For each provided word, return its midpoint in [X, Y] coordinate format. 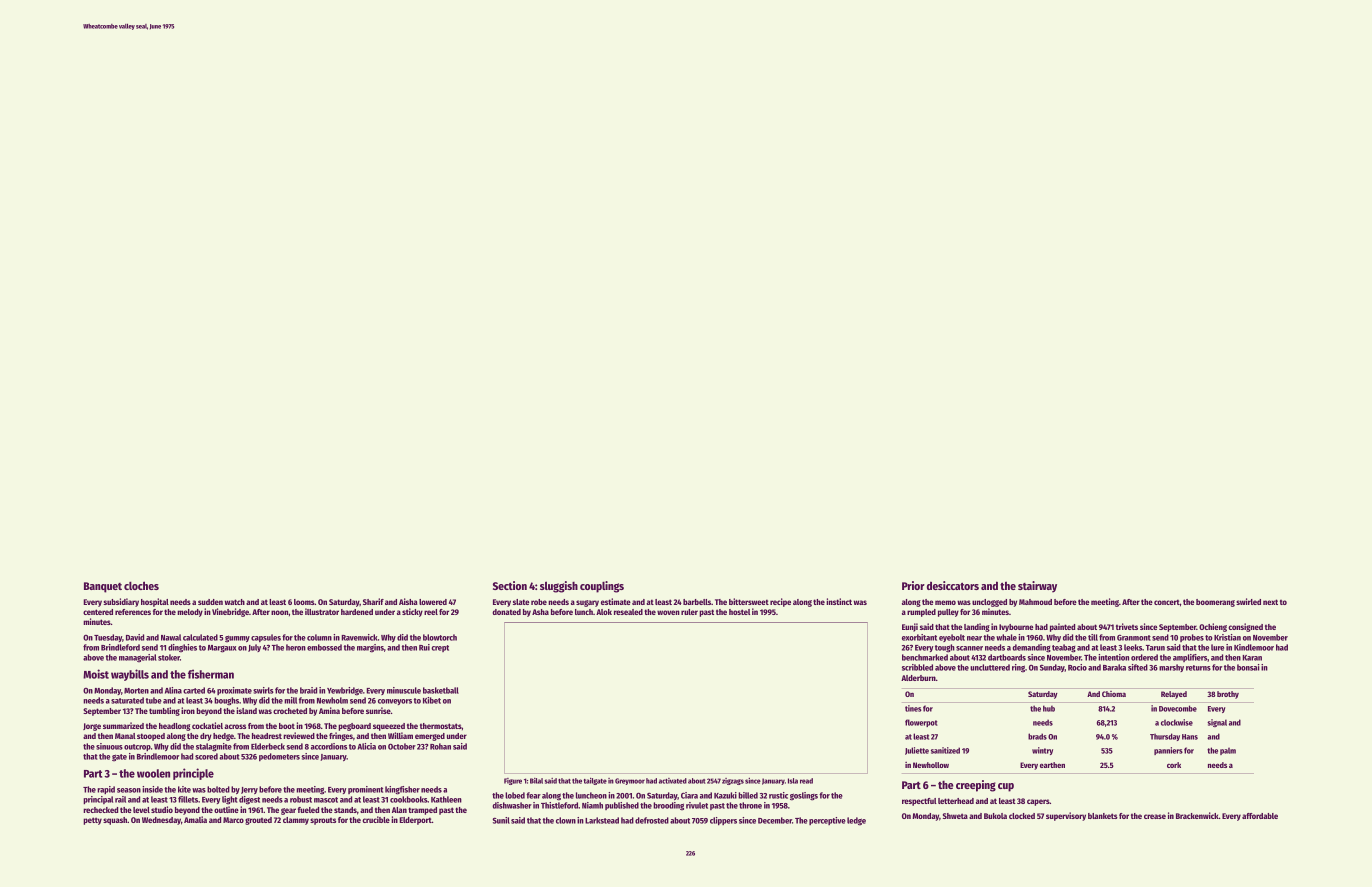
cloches [141, 585]
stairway [1037, 587]
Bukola [995, 816]
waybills [130, 675]
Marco [233, 820]
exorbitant [919, 637]
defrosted [652, 820]
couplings [602, 587]
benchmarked [925, 657]
